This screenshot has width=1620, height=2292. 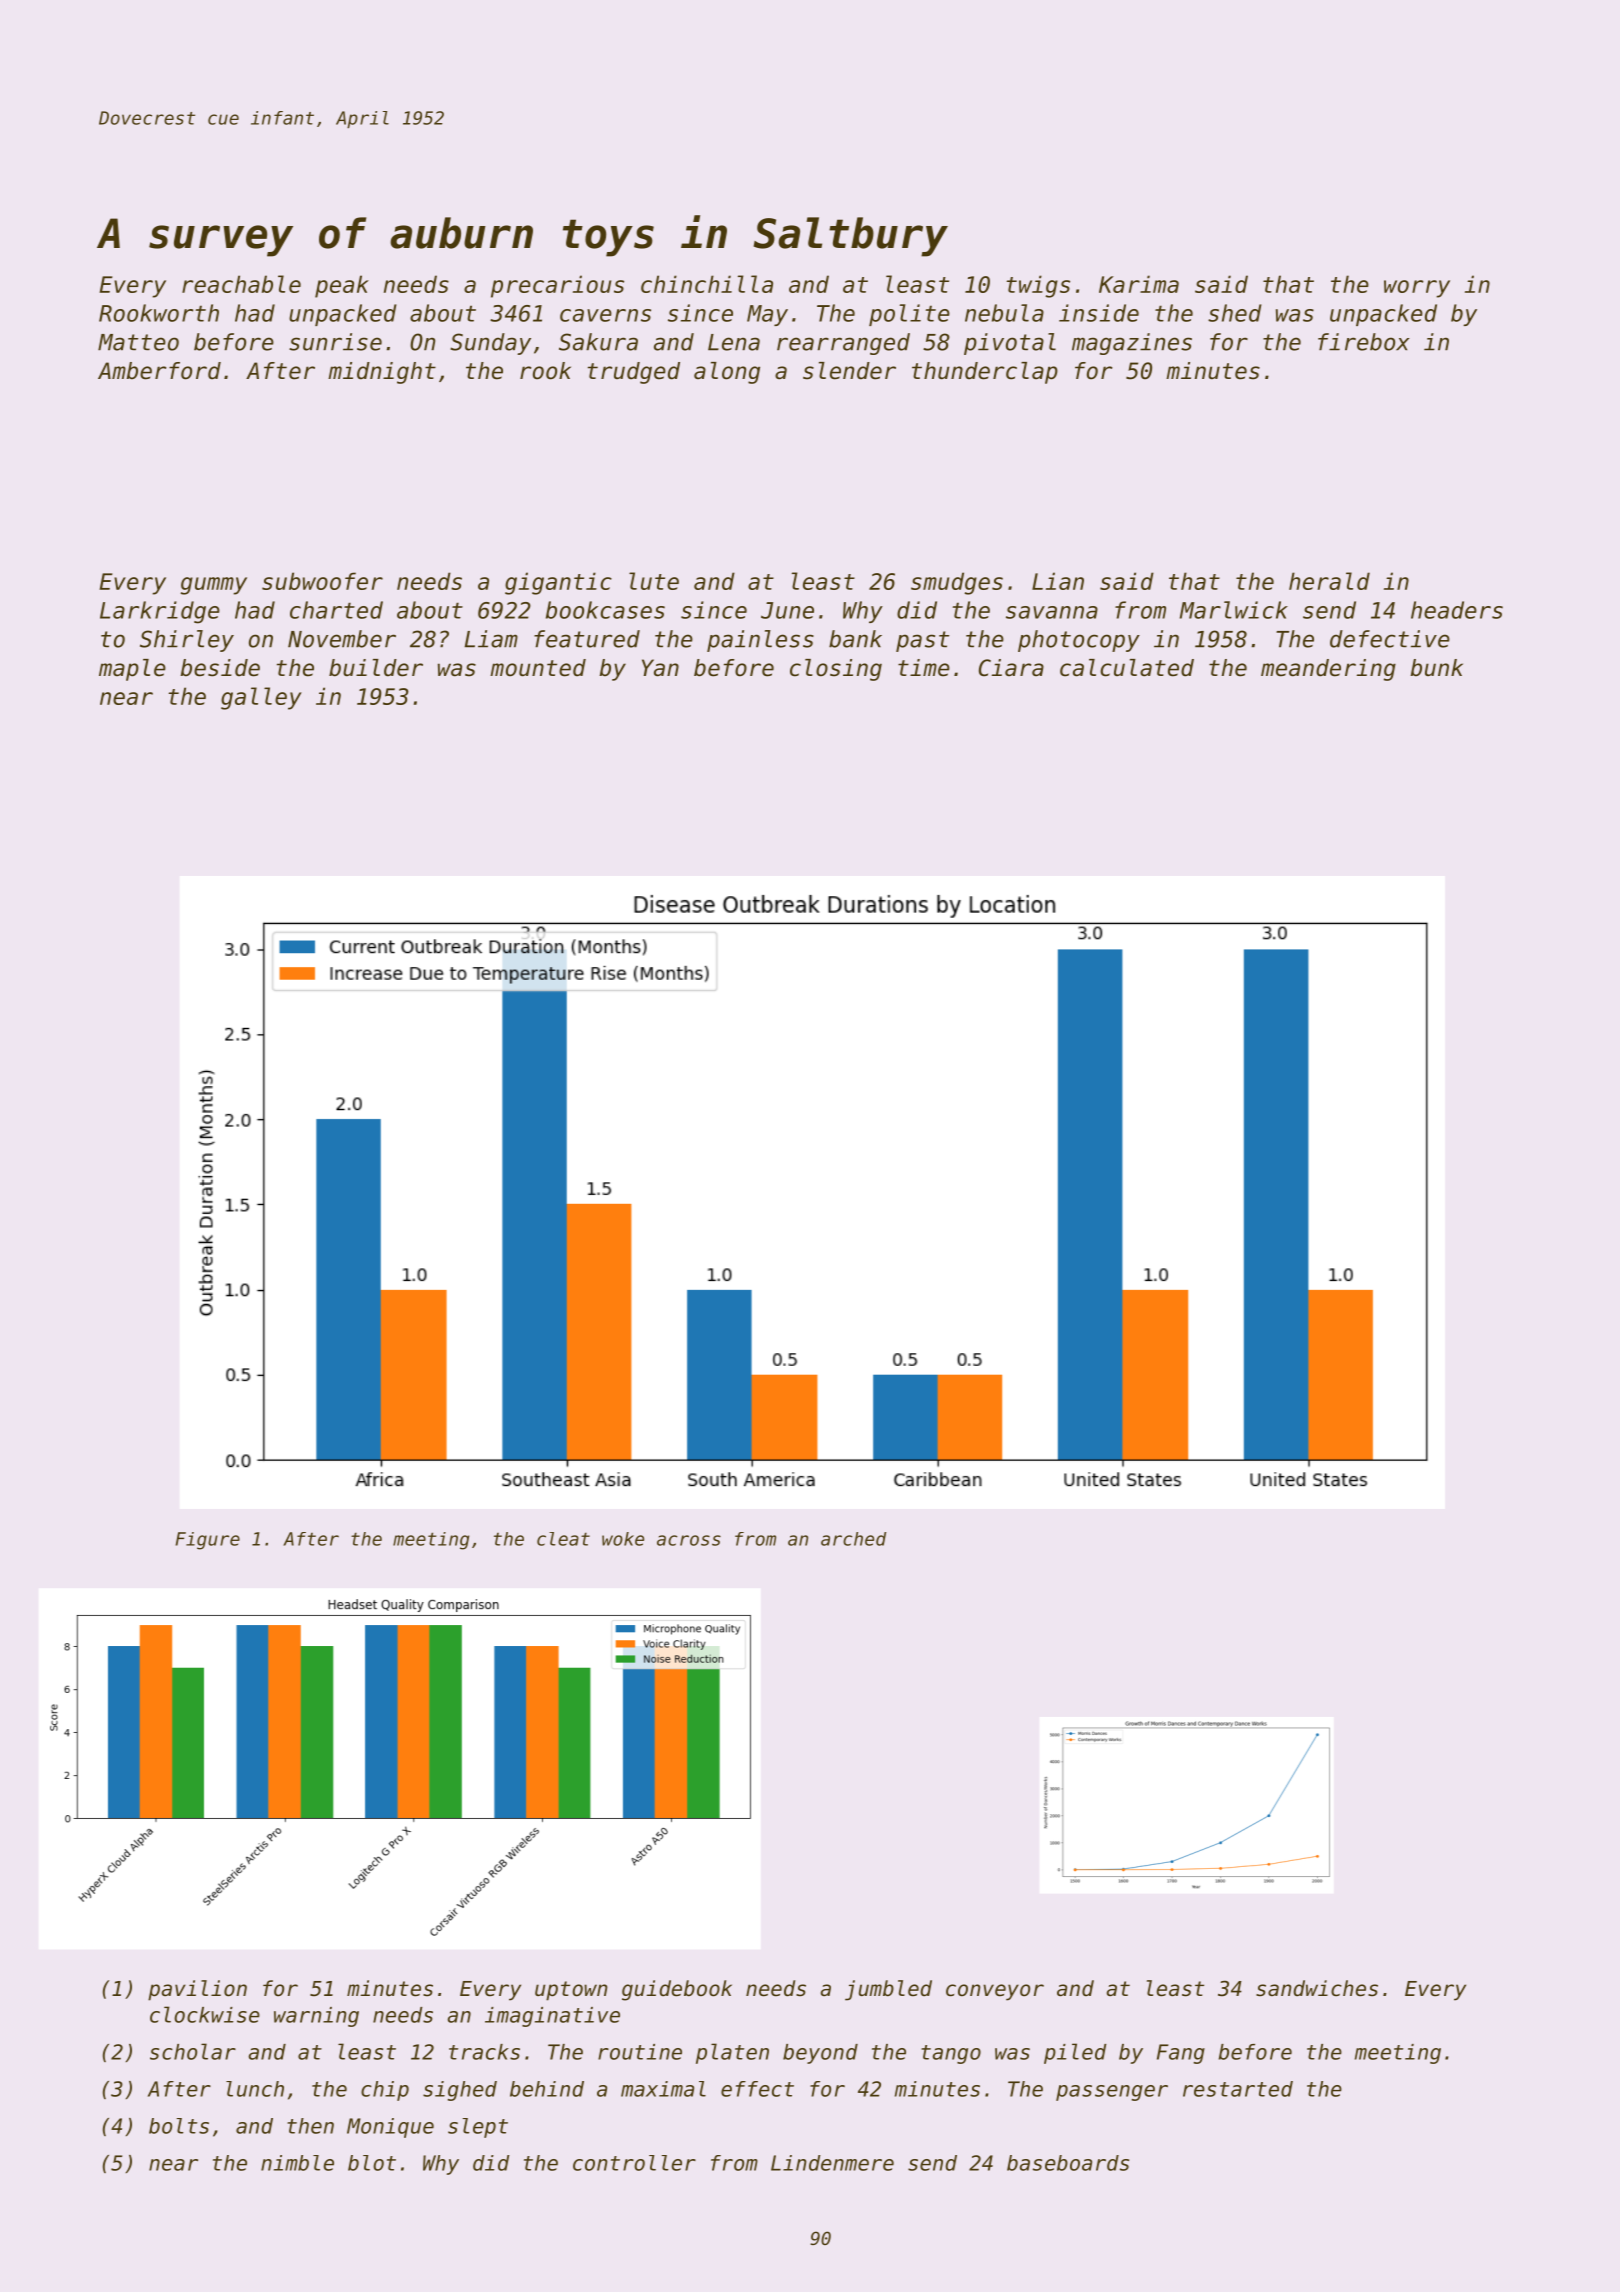 I want to click on across, so click(x=689, y=1540).
